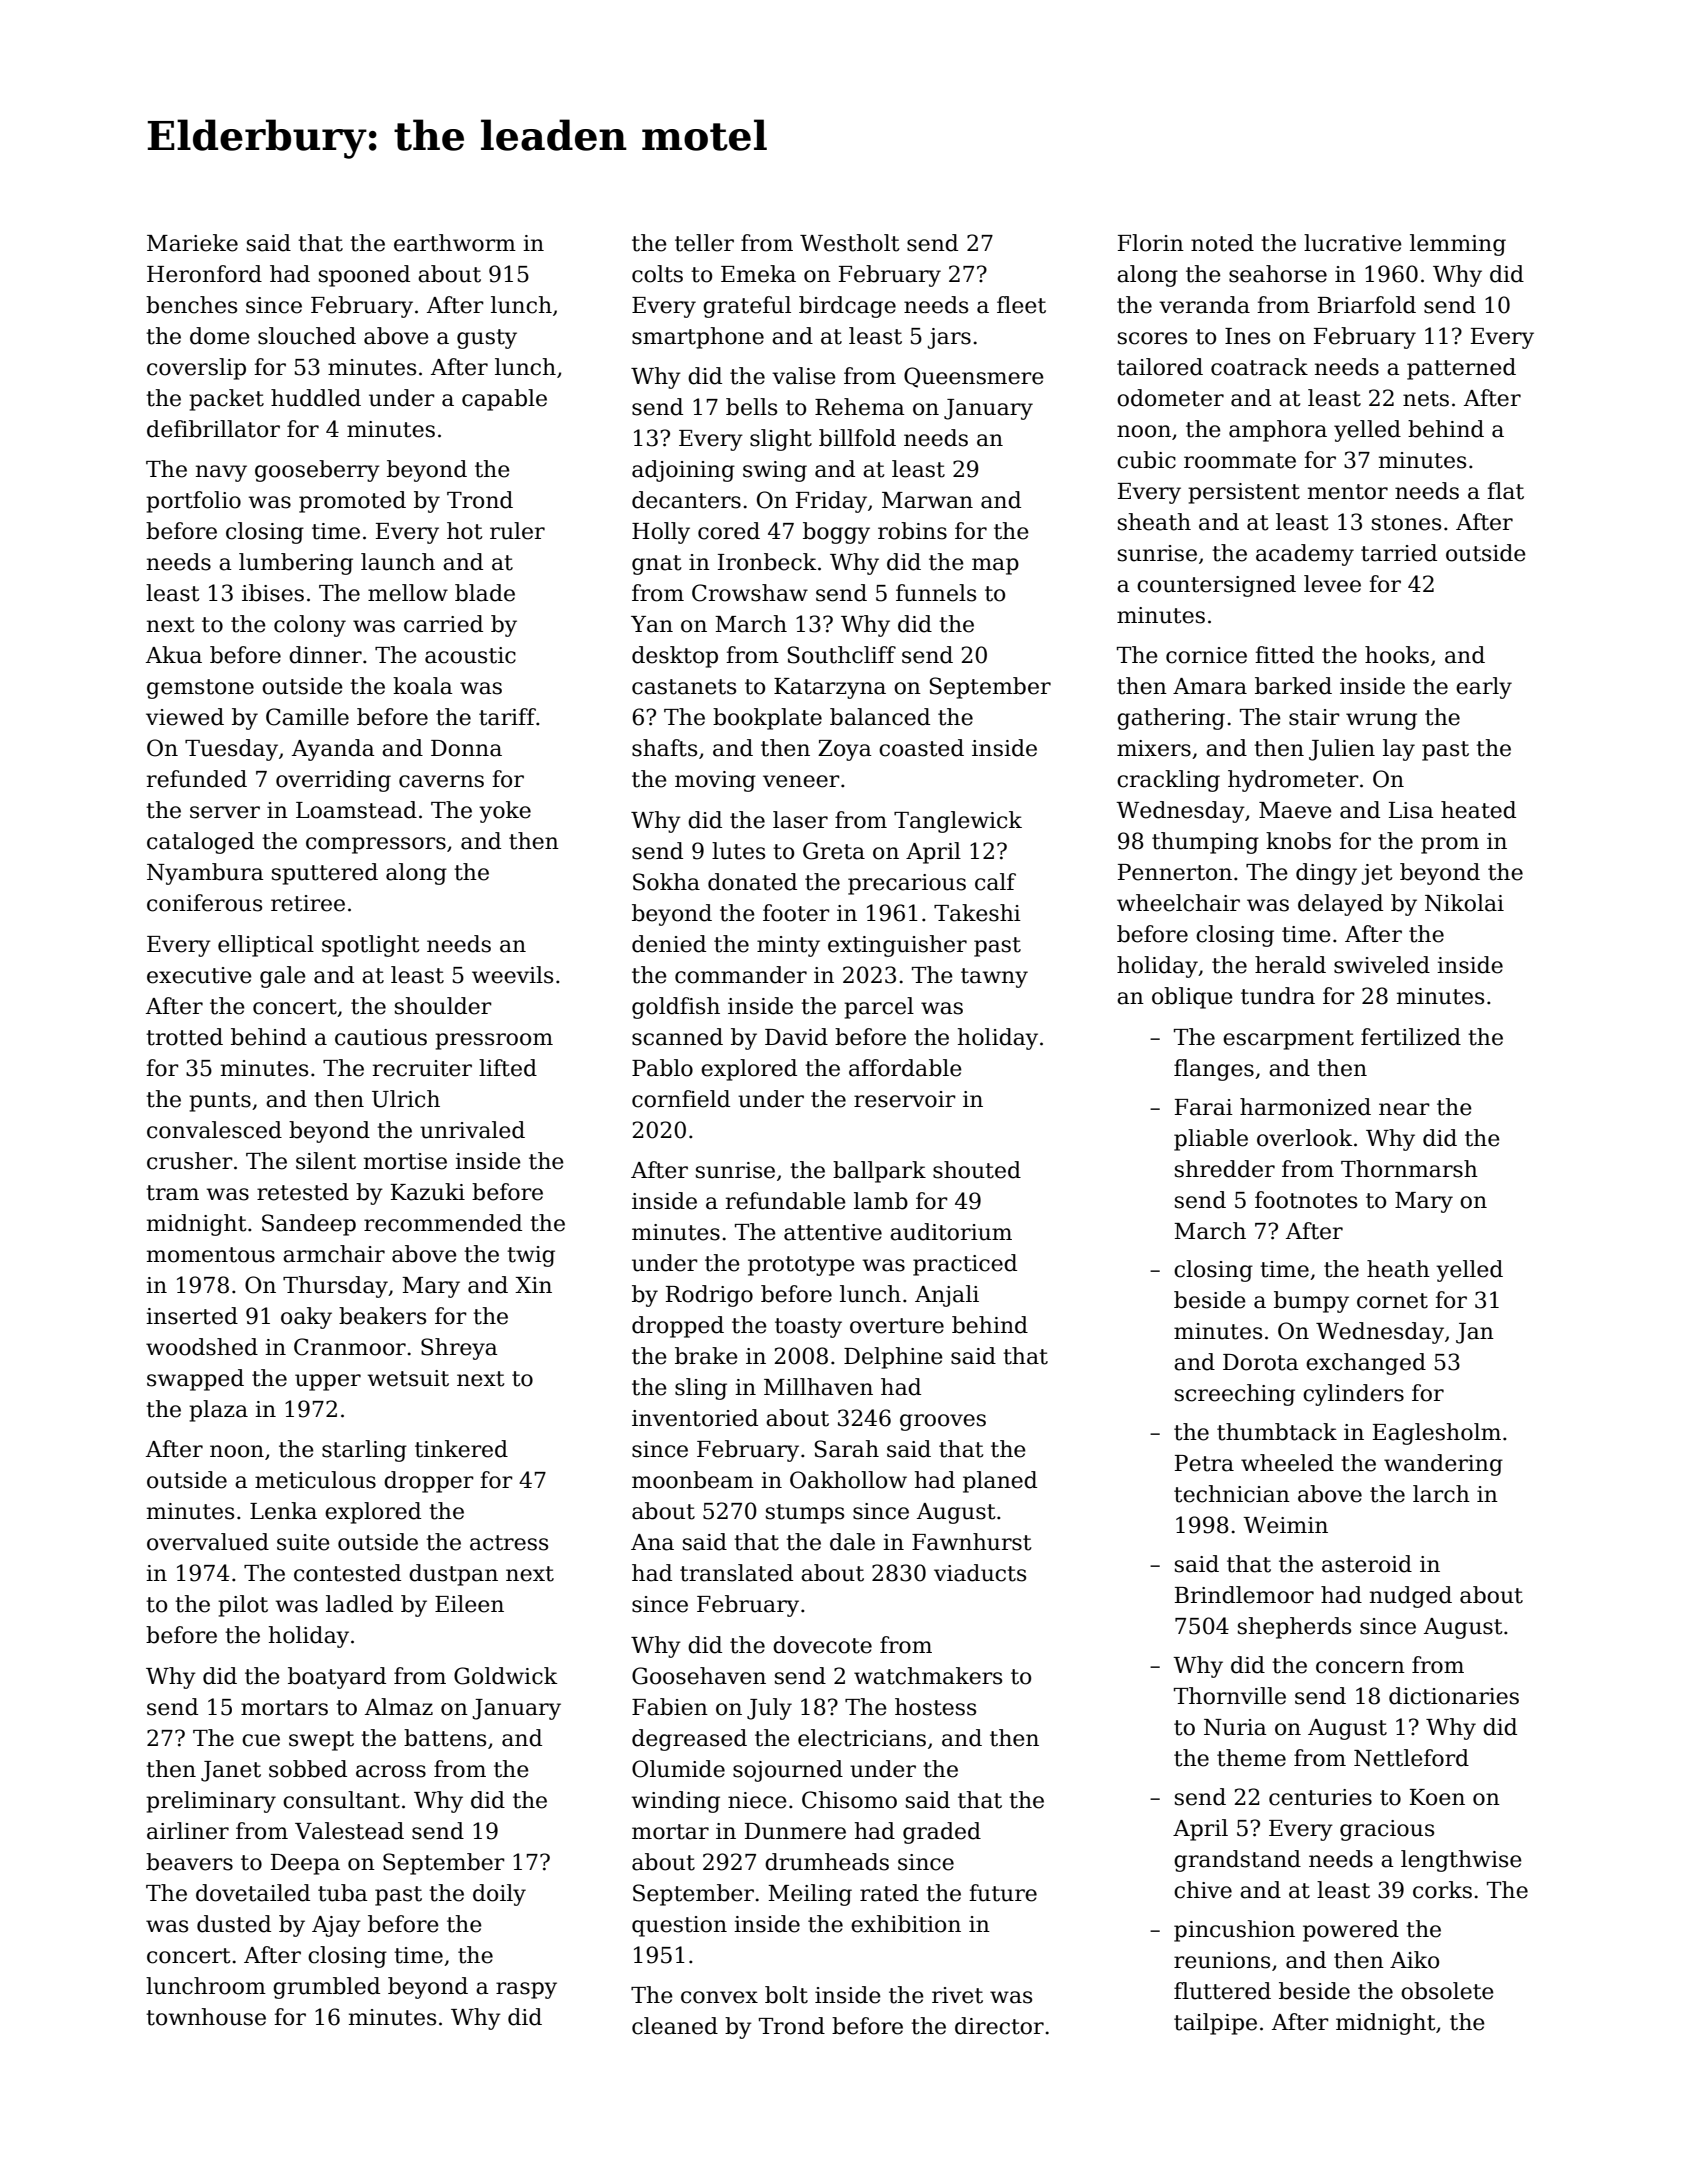 This page has width=1683, height=2178. Describe the element at coordinates (509, 1543) in the page. I see `actress` at that location.
